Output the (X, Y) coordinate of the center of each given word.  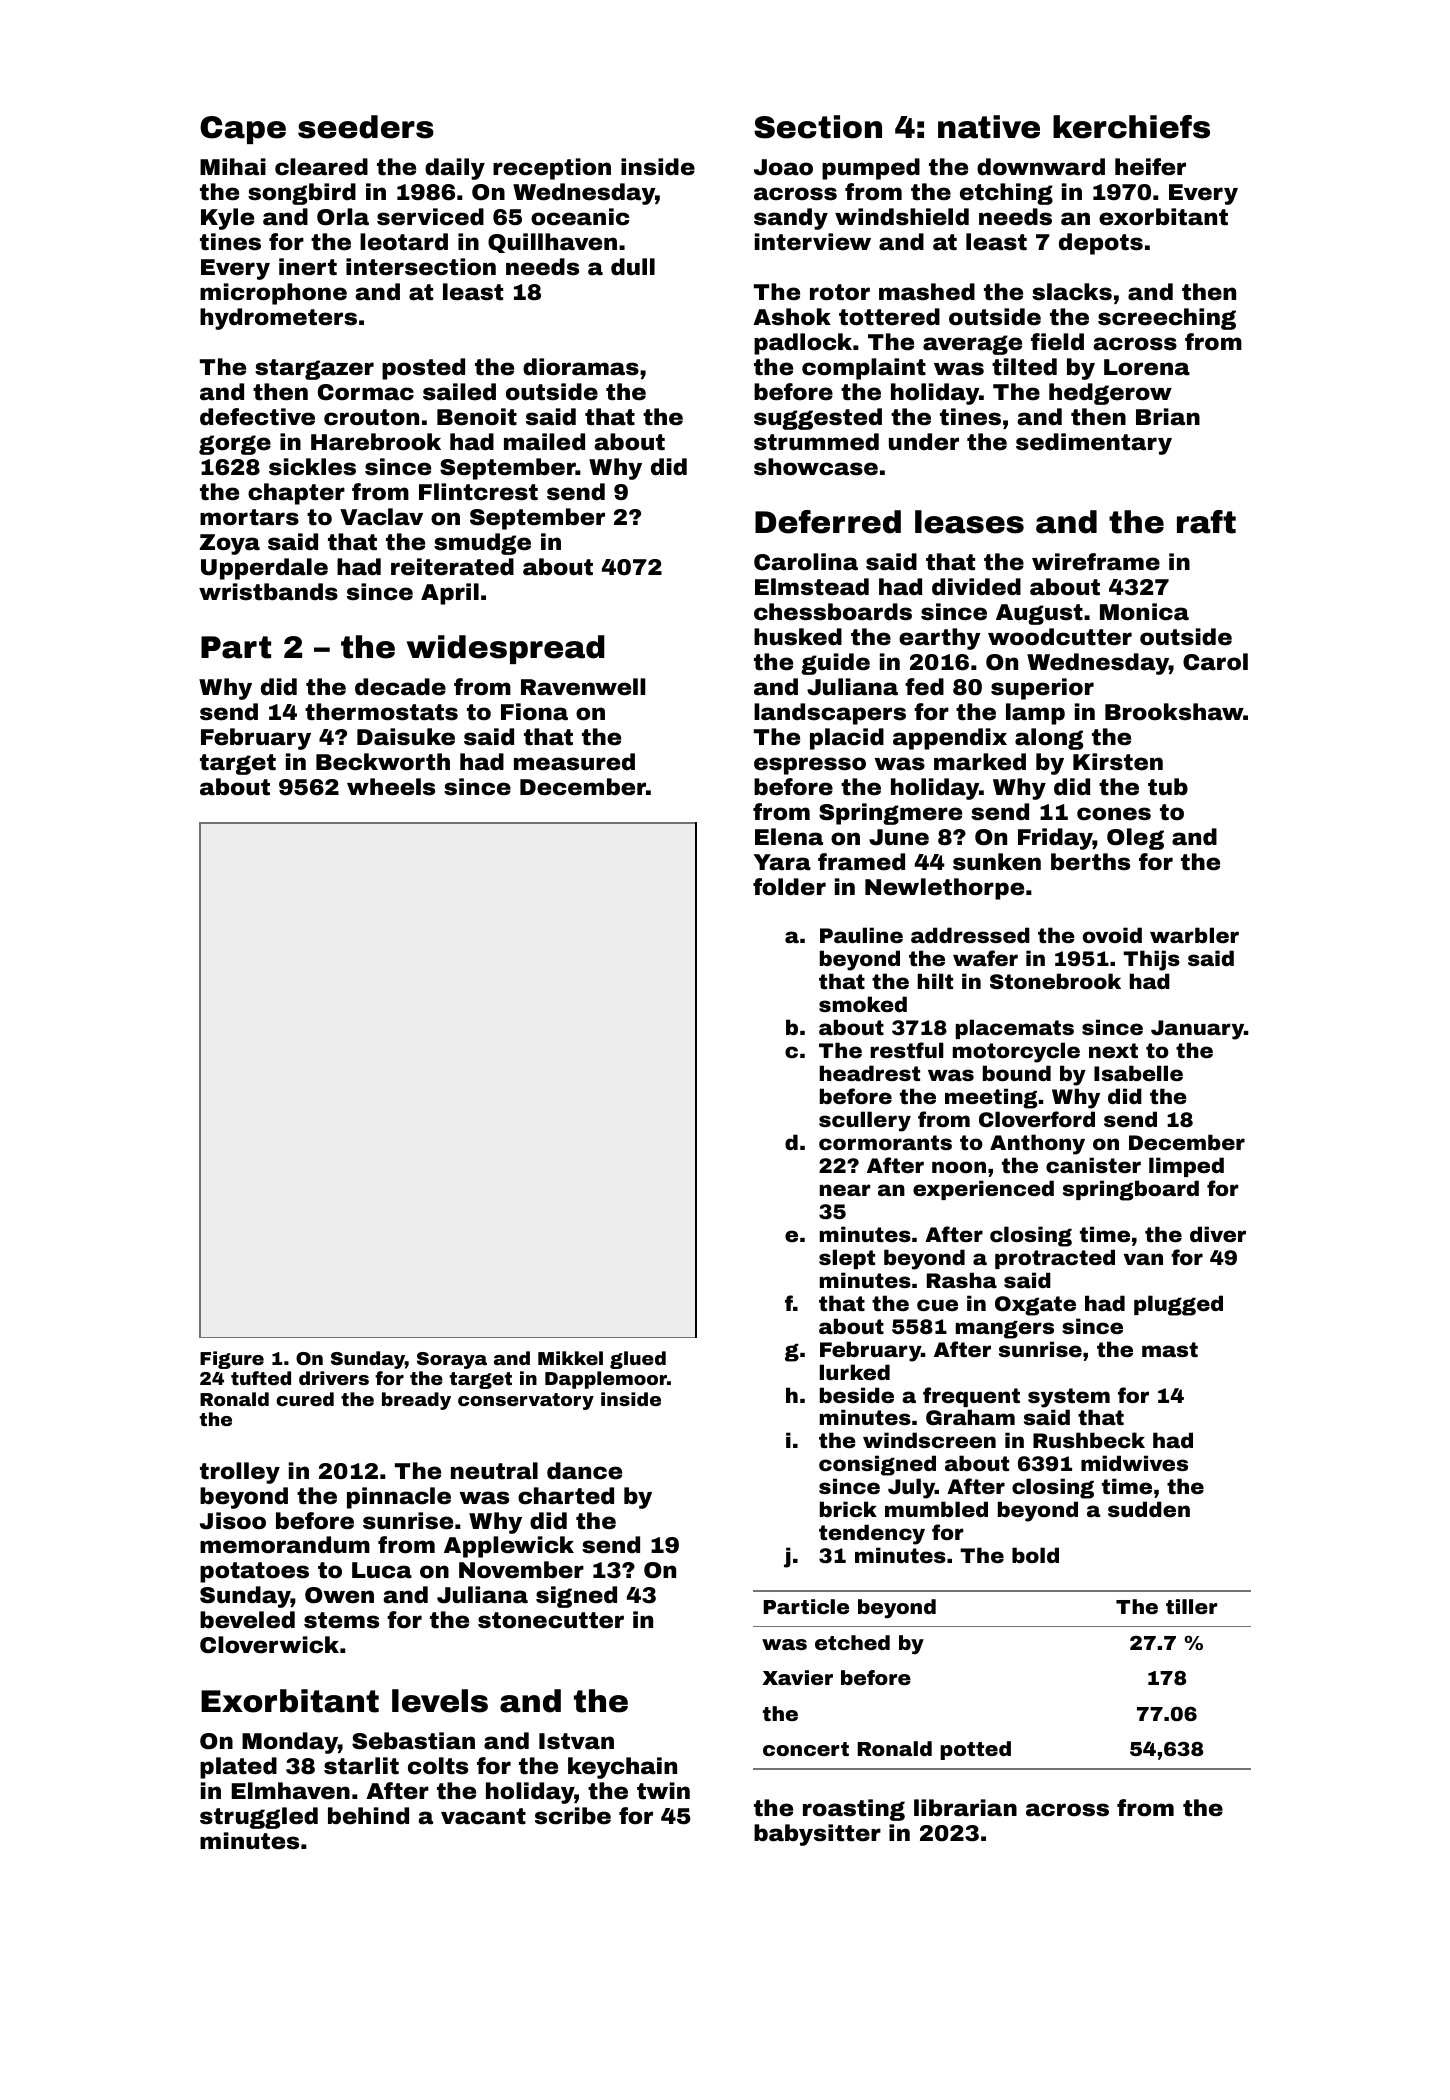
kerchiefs (1131, 127)
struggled (259, 1818)
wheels (391, 787)
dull (633, 267)
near (845, 1190)
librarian (965, 1808)
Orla (343, 217)
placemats (1015, 1029)
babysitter (817, 1835)
